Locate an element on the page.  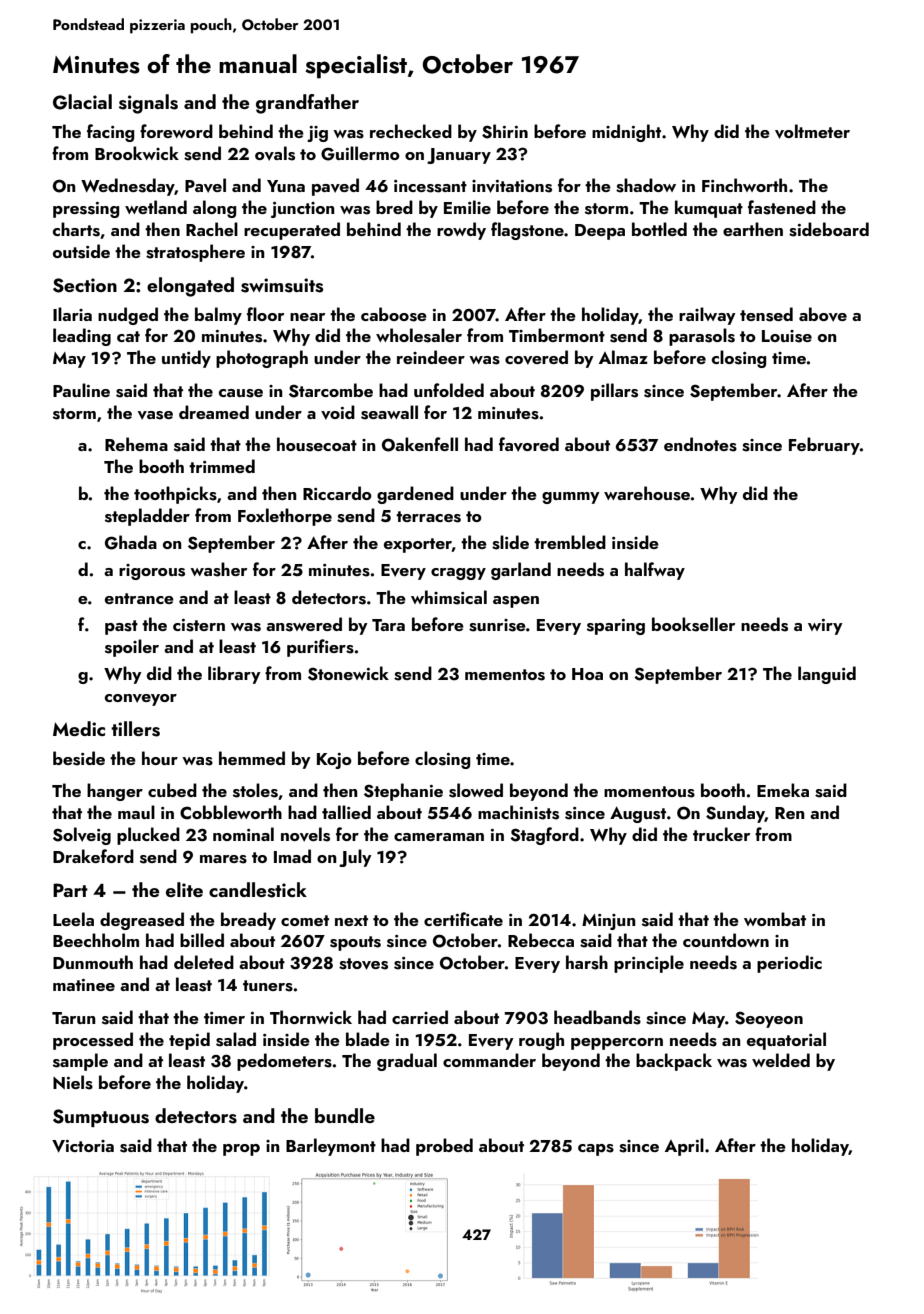
peppercorn is located at coordinates (617, 1044).
